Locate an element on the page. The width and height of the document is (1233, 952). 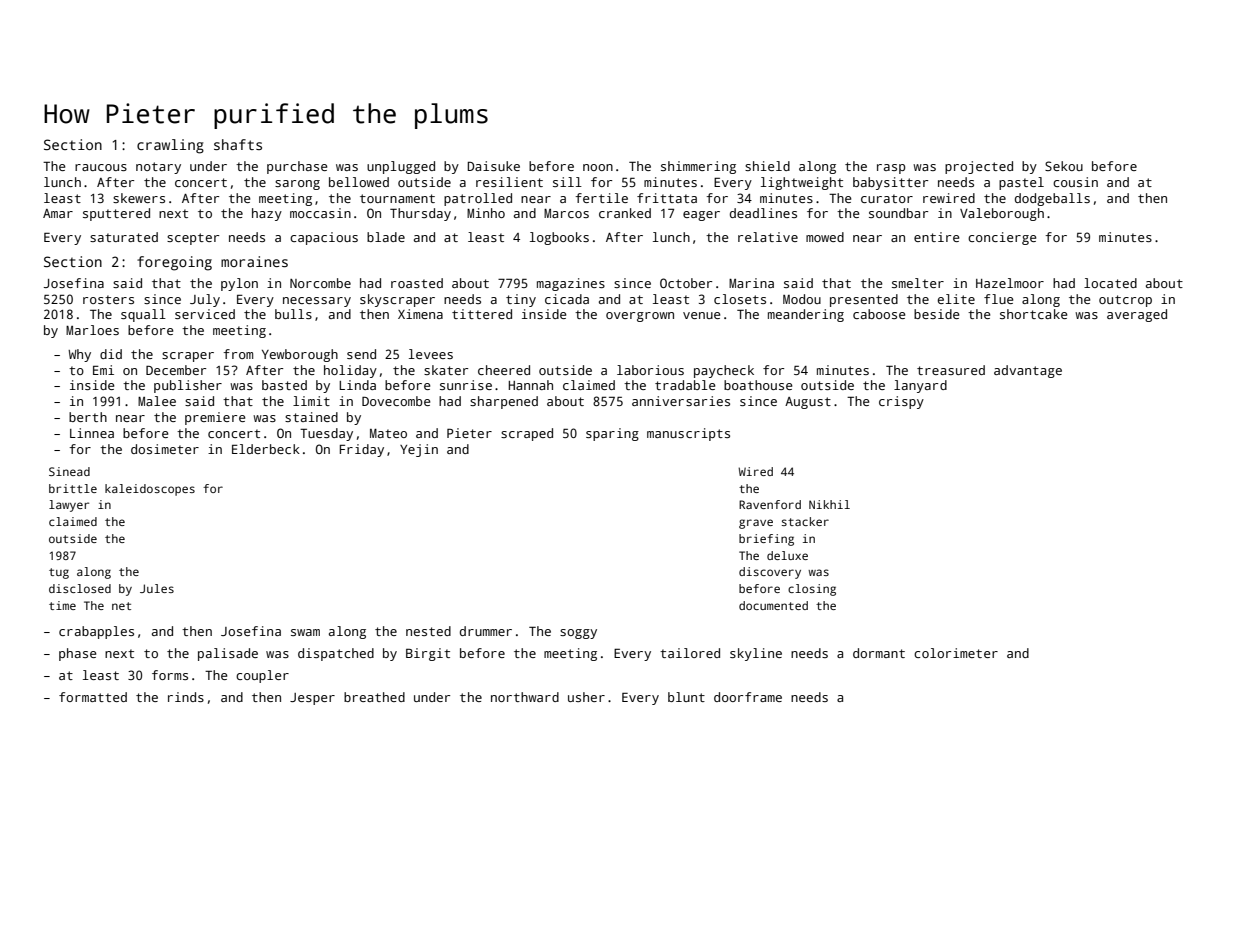
Marloes is located at coordinates (92, 330).
